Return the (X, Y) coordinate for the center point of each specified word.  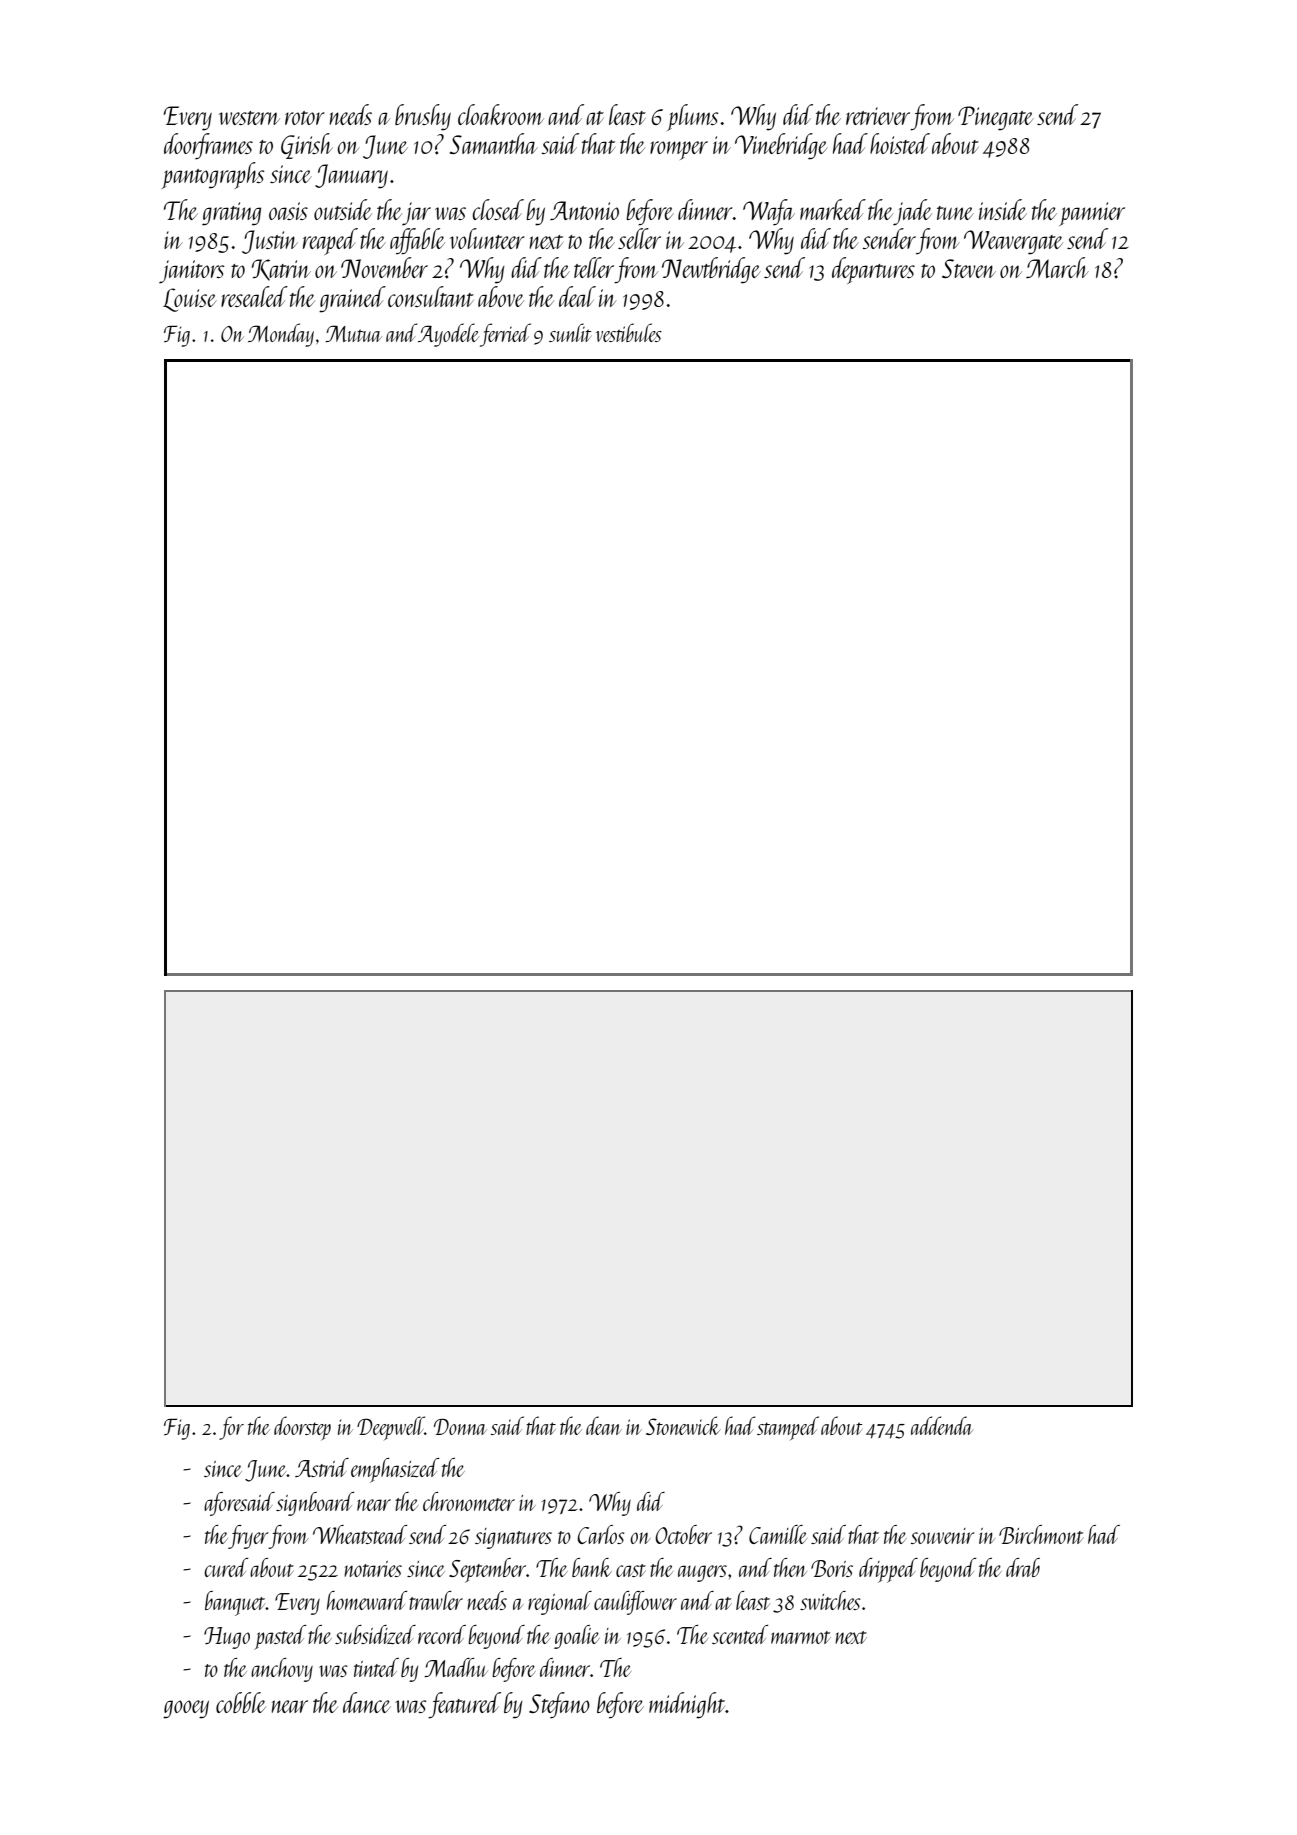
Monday (281, 335)
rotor (305, 118)
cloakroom (501, 114)
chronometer (469, 1501)
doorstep (302, 1428)
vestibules (629, 332)
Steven (969, 268)
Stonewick (683, 1425)
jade (912, 212)
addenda (942, 1425)
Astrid (322, 1467)
